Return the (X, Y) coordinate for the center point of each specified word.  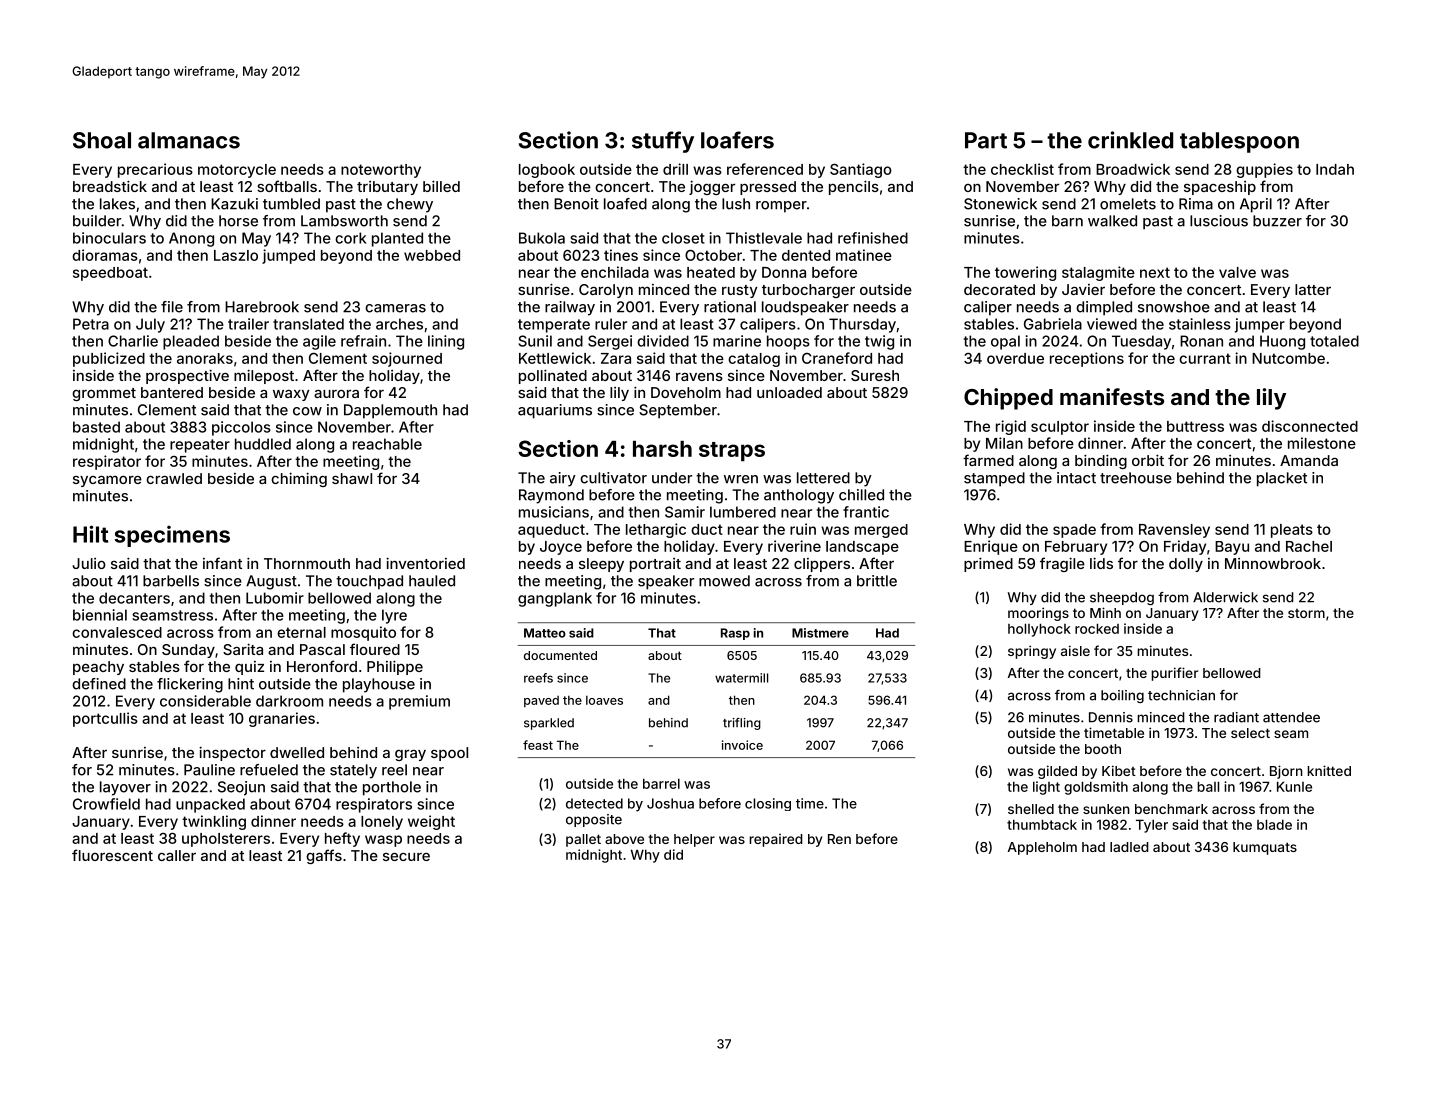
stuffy (663, 142)
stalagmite (1098, 273)
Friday (1185, 547)
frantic (866, 512)
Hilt (90, 534)
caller (177, 855)
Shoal (102, 140)
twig (879, 342)
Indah (1335, 169)
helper (694, 840)
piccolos (241, 428)
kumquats (1265, 848)
